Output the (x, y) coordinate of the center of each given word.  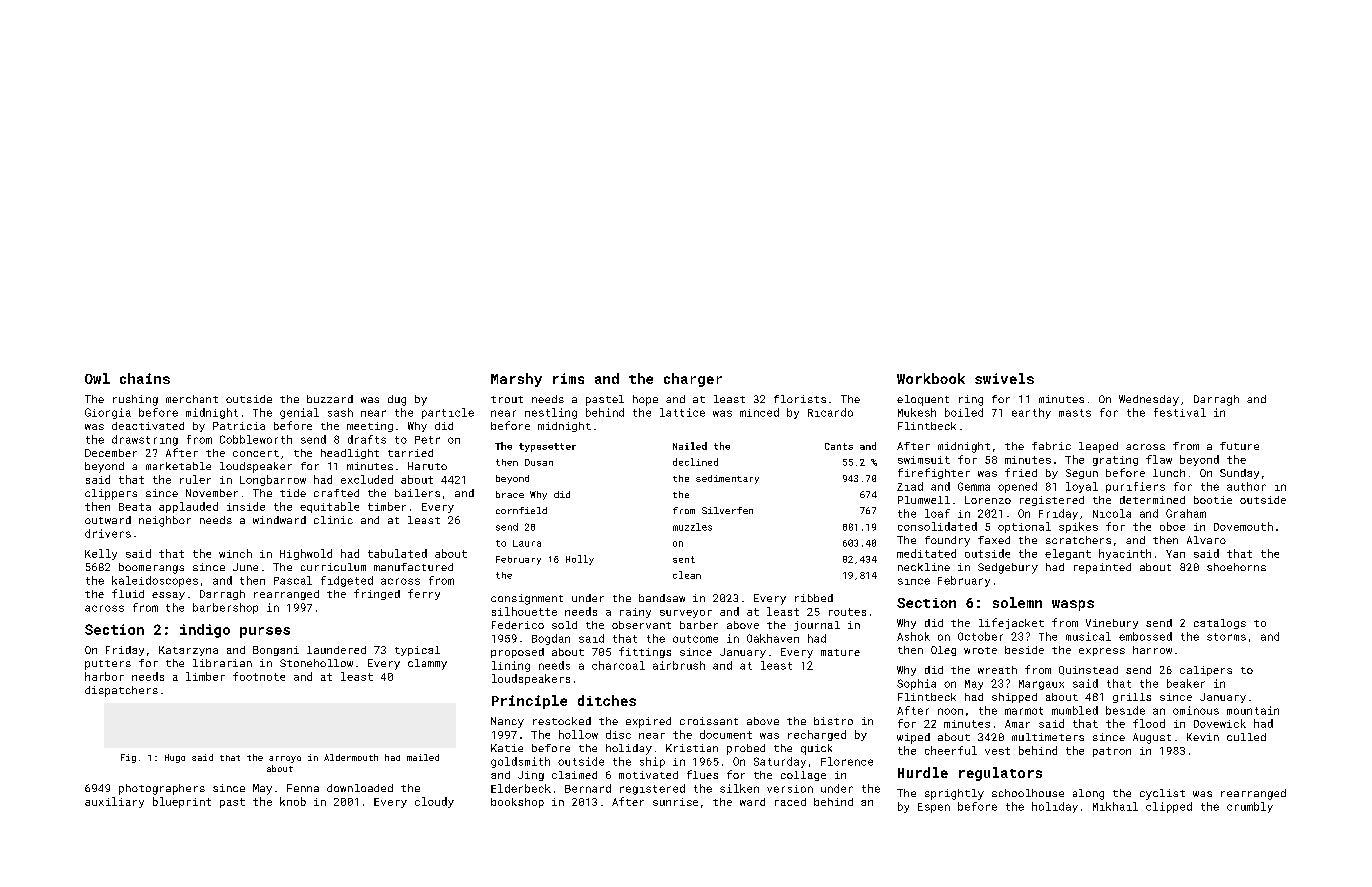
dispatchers (121, 691)
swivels (1004, 378)
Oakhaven (773, 638)
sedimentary (727, 479)
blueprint (182, 802)
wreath (997, 670)
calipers (1206, 671)
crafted (336, 493)
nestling (551, 413)
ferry (424, 594)
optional (1024, 527)
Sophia (916, 684)
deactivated (148, 426)
